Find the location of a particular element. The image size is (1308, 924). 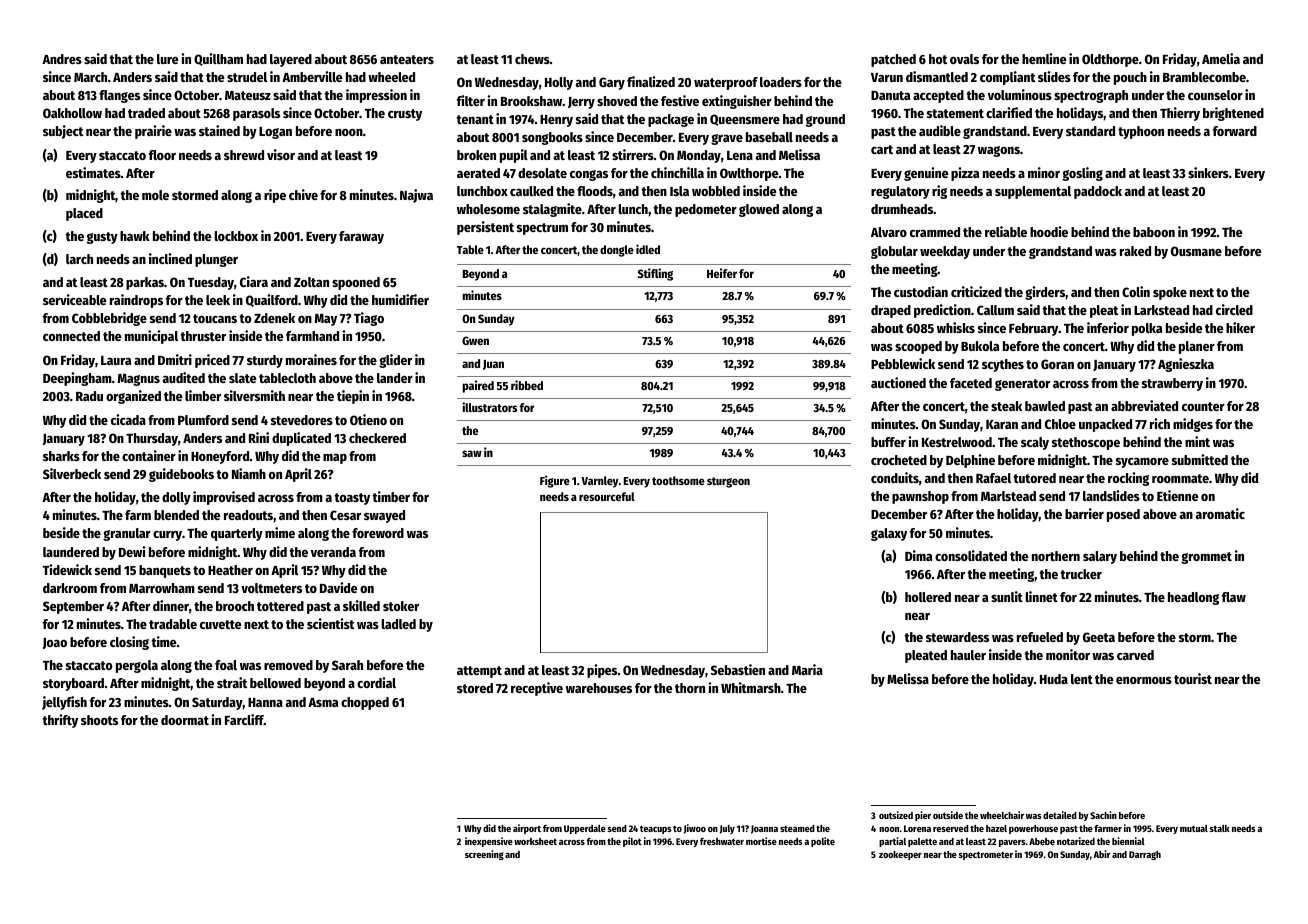

Abir is located at coordinates (1101, 854).
